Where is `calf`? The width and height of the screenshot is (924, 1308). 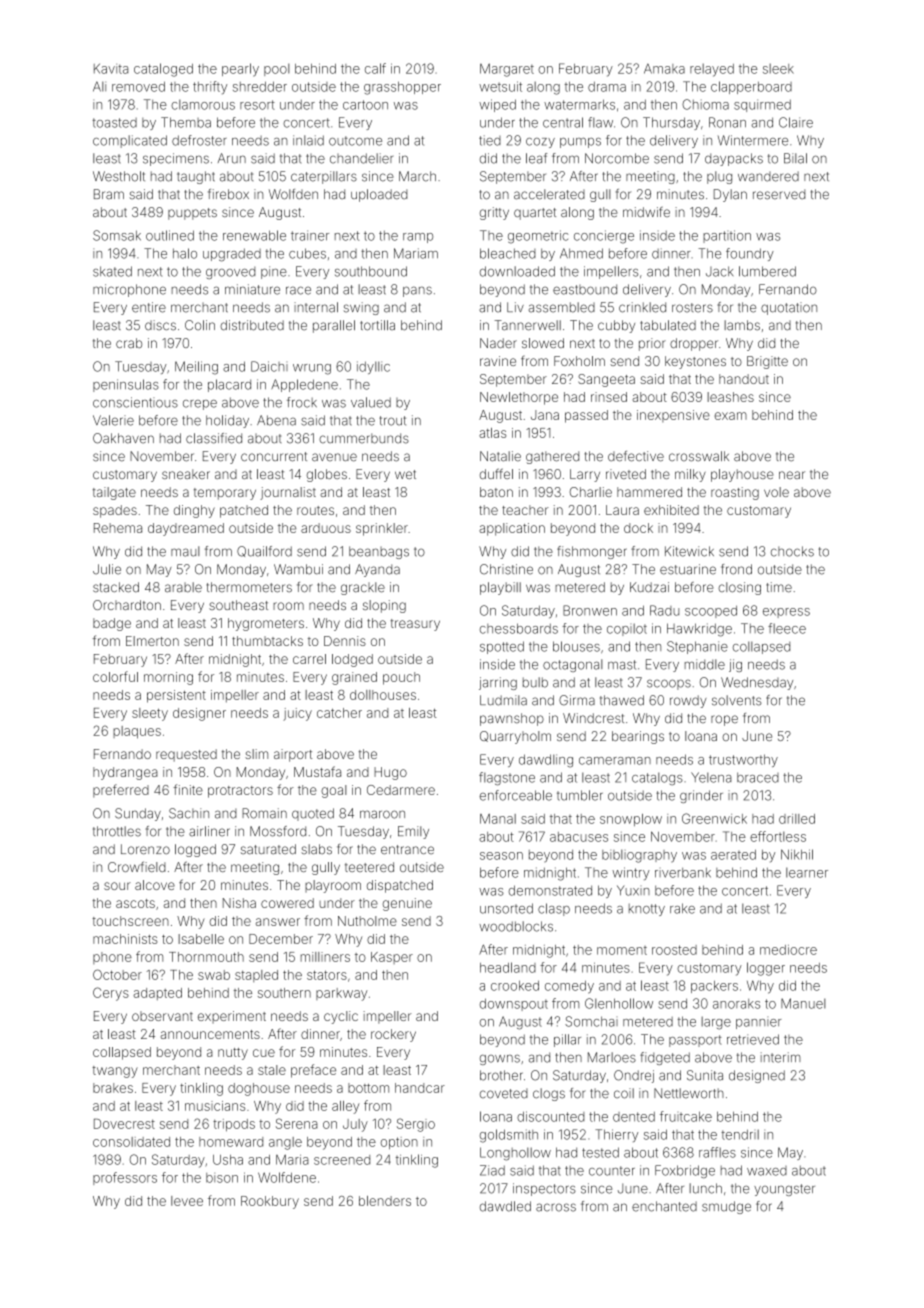
calf is located at coordinates (375, 68).
